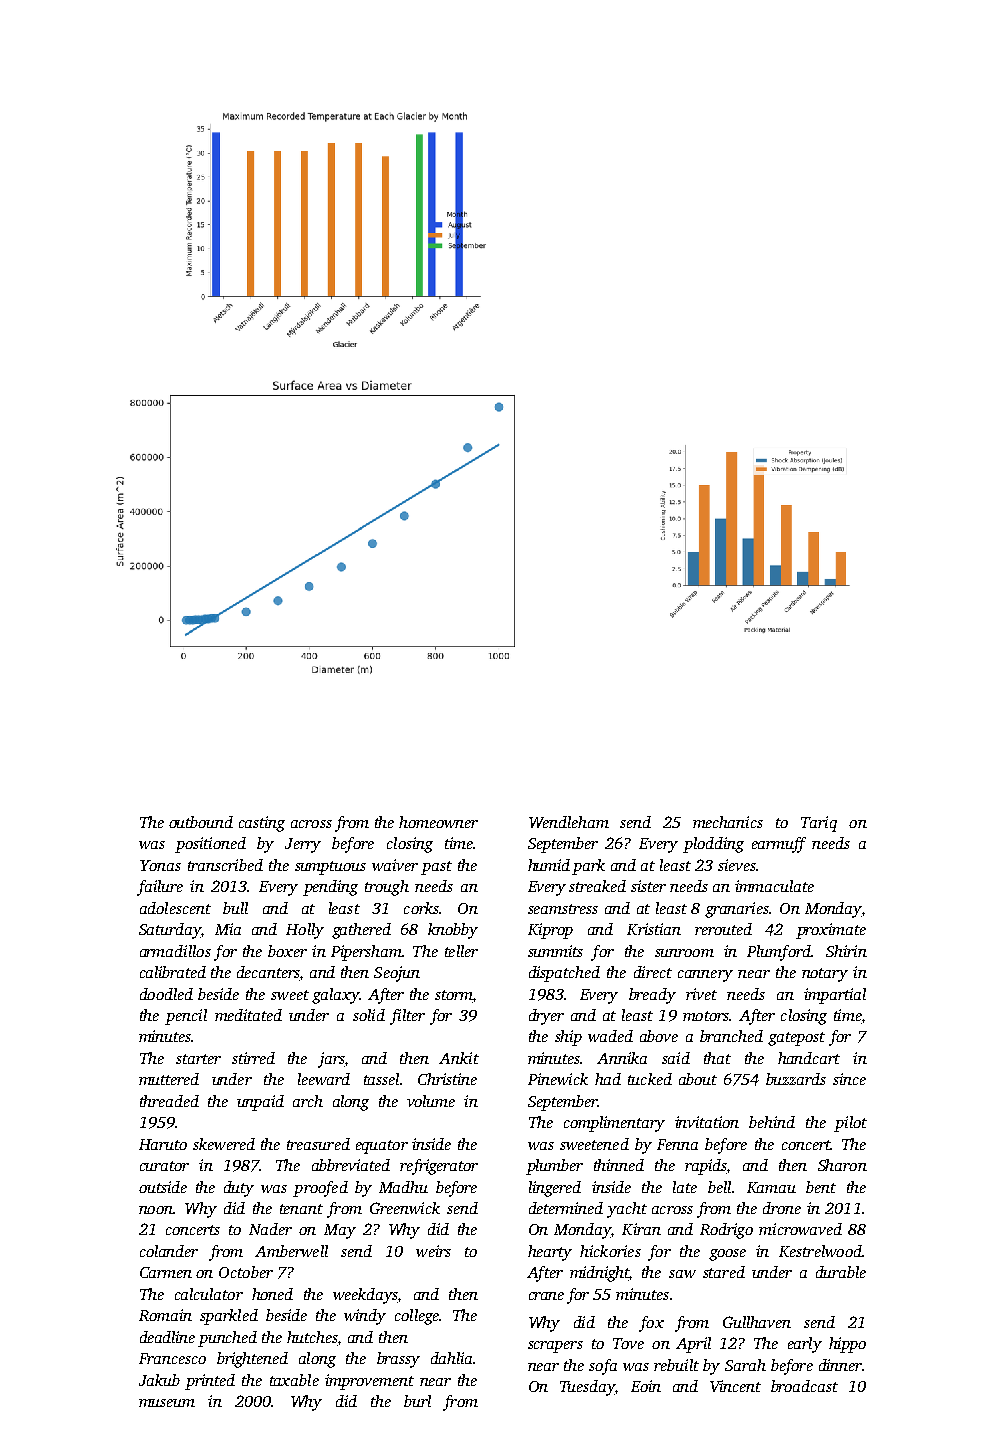  What do you see at coordinates (228, 929) in the image?
I see `Mia` at bounding box center [228, 929].
